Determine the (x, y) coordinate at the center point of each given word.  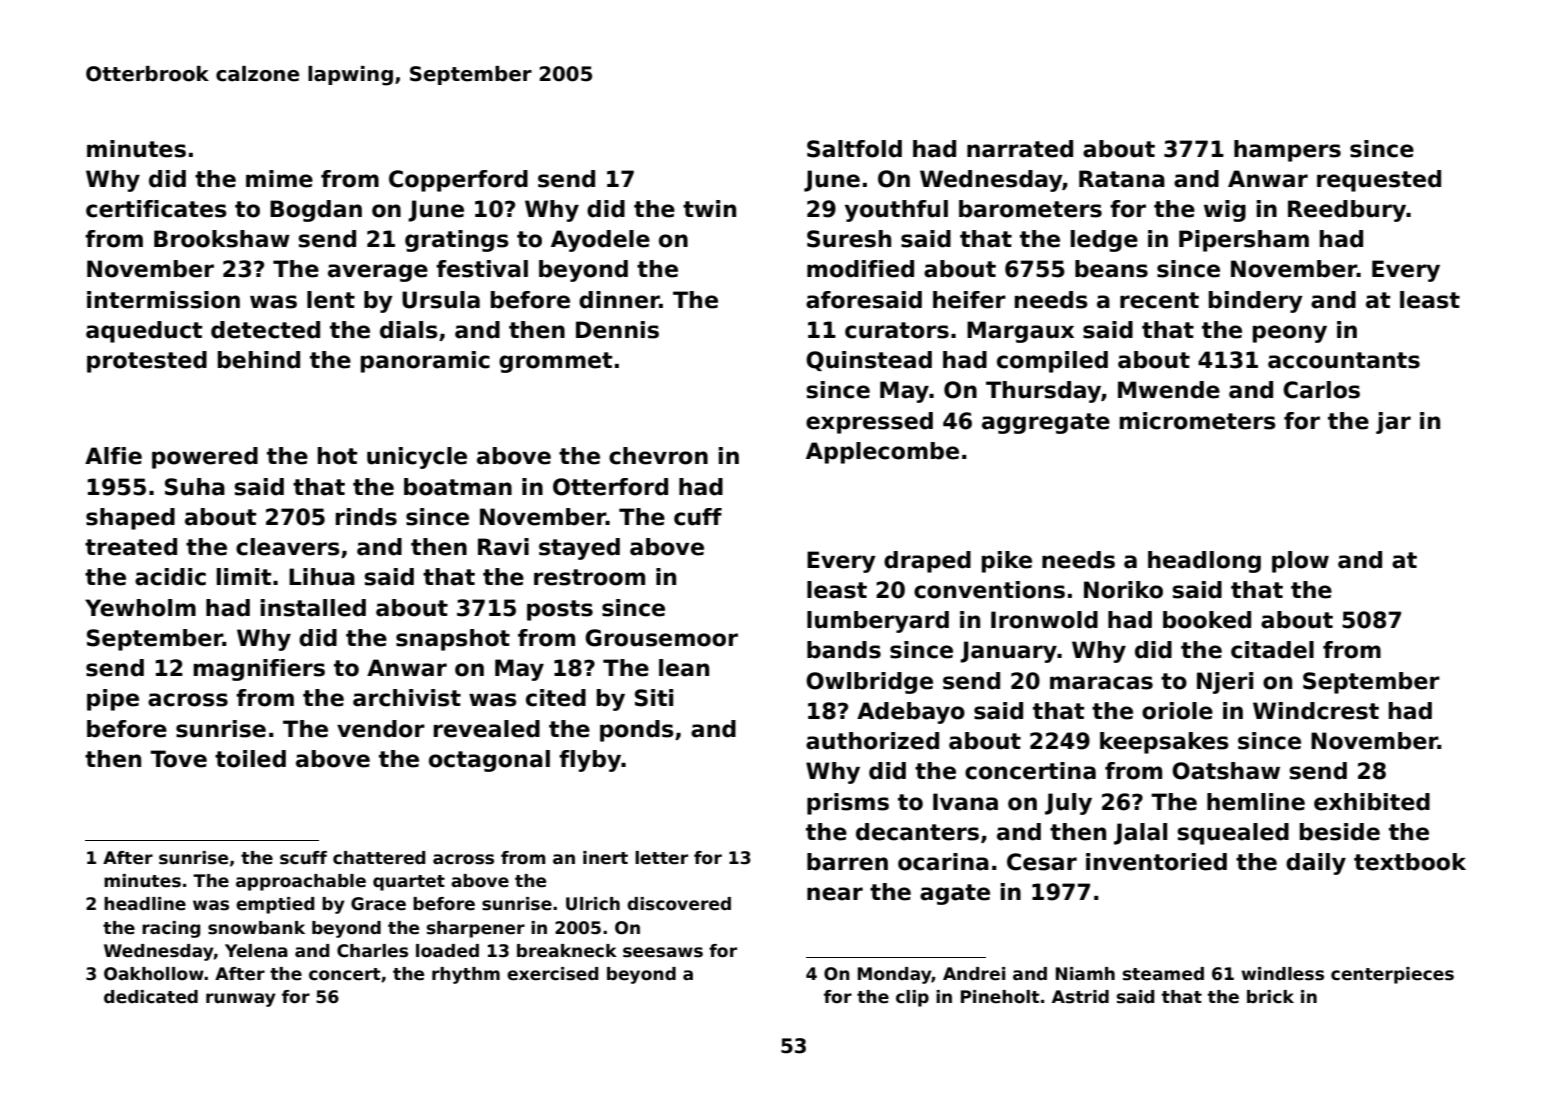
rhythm (466, 975)
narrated (1020, 149)
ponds (637, 731)
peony (1290, 334)
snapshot (453, 640)
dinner (619, 300)
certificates (156, 209)
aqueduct (144, 332)
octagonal (489, 761)
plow (1300, 562)
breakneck (567, 951)
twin (709, 208)
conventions (989, 590)
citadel (1272, 650)
